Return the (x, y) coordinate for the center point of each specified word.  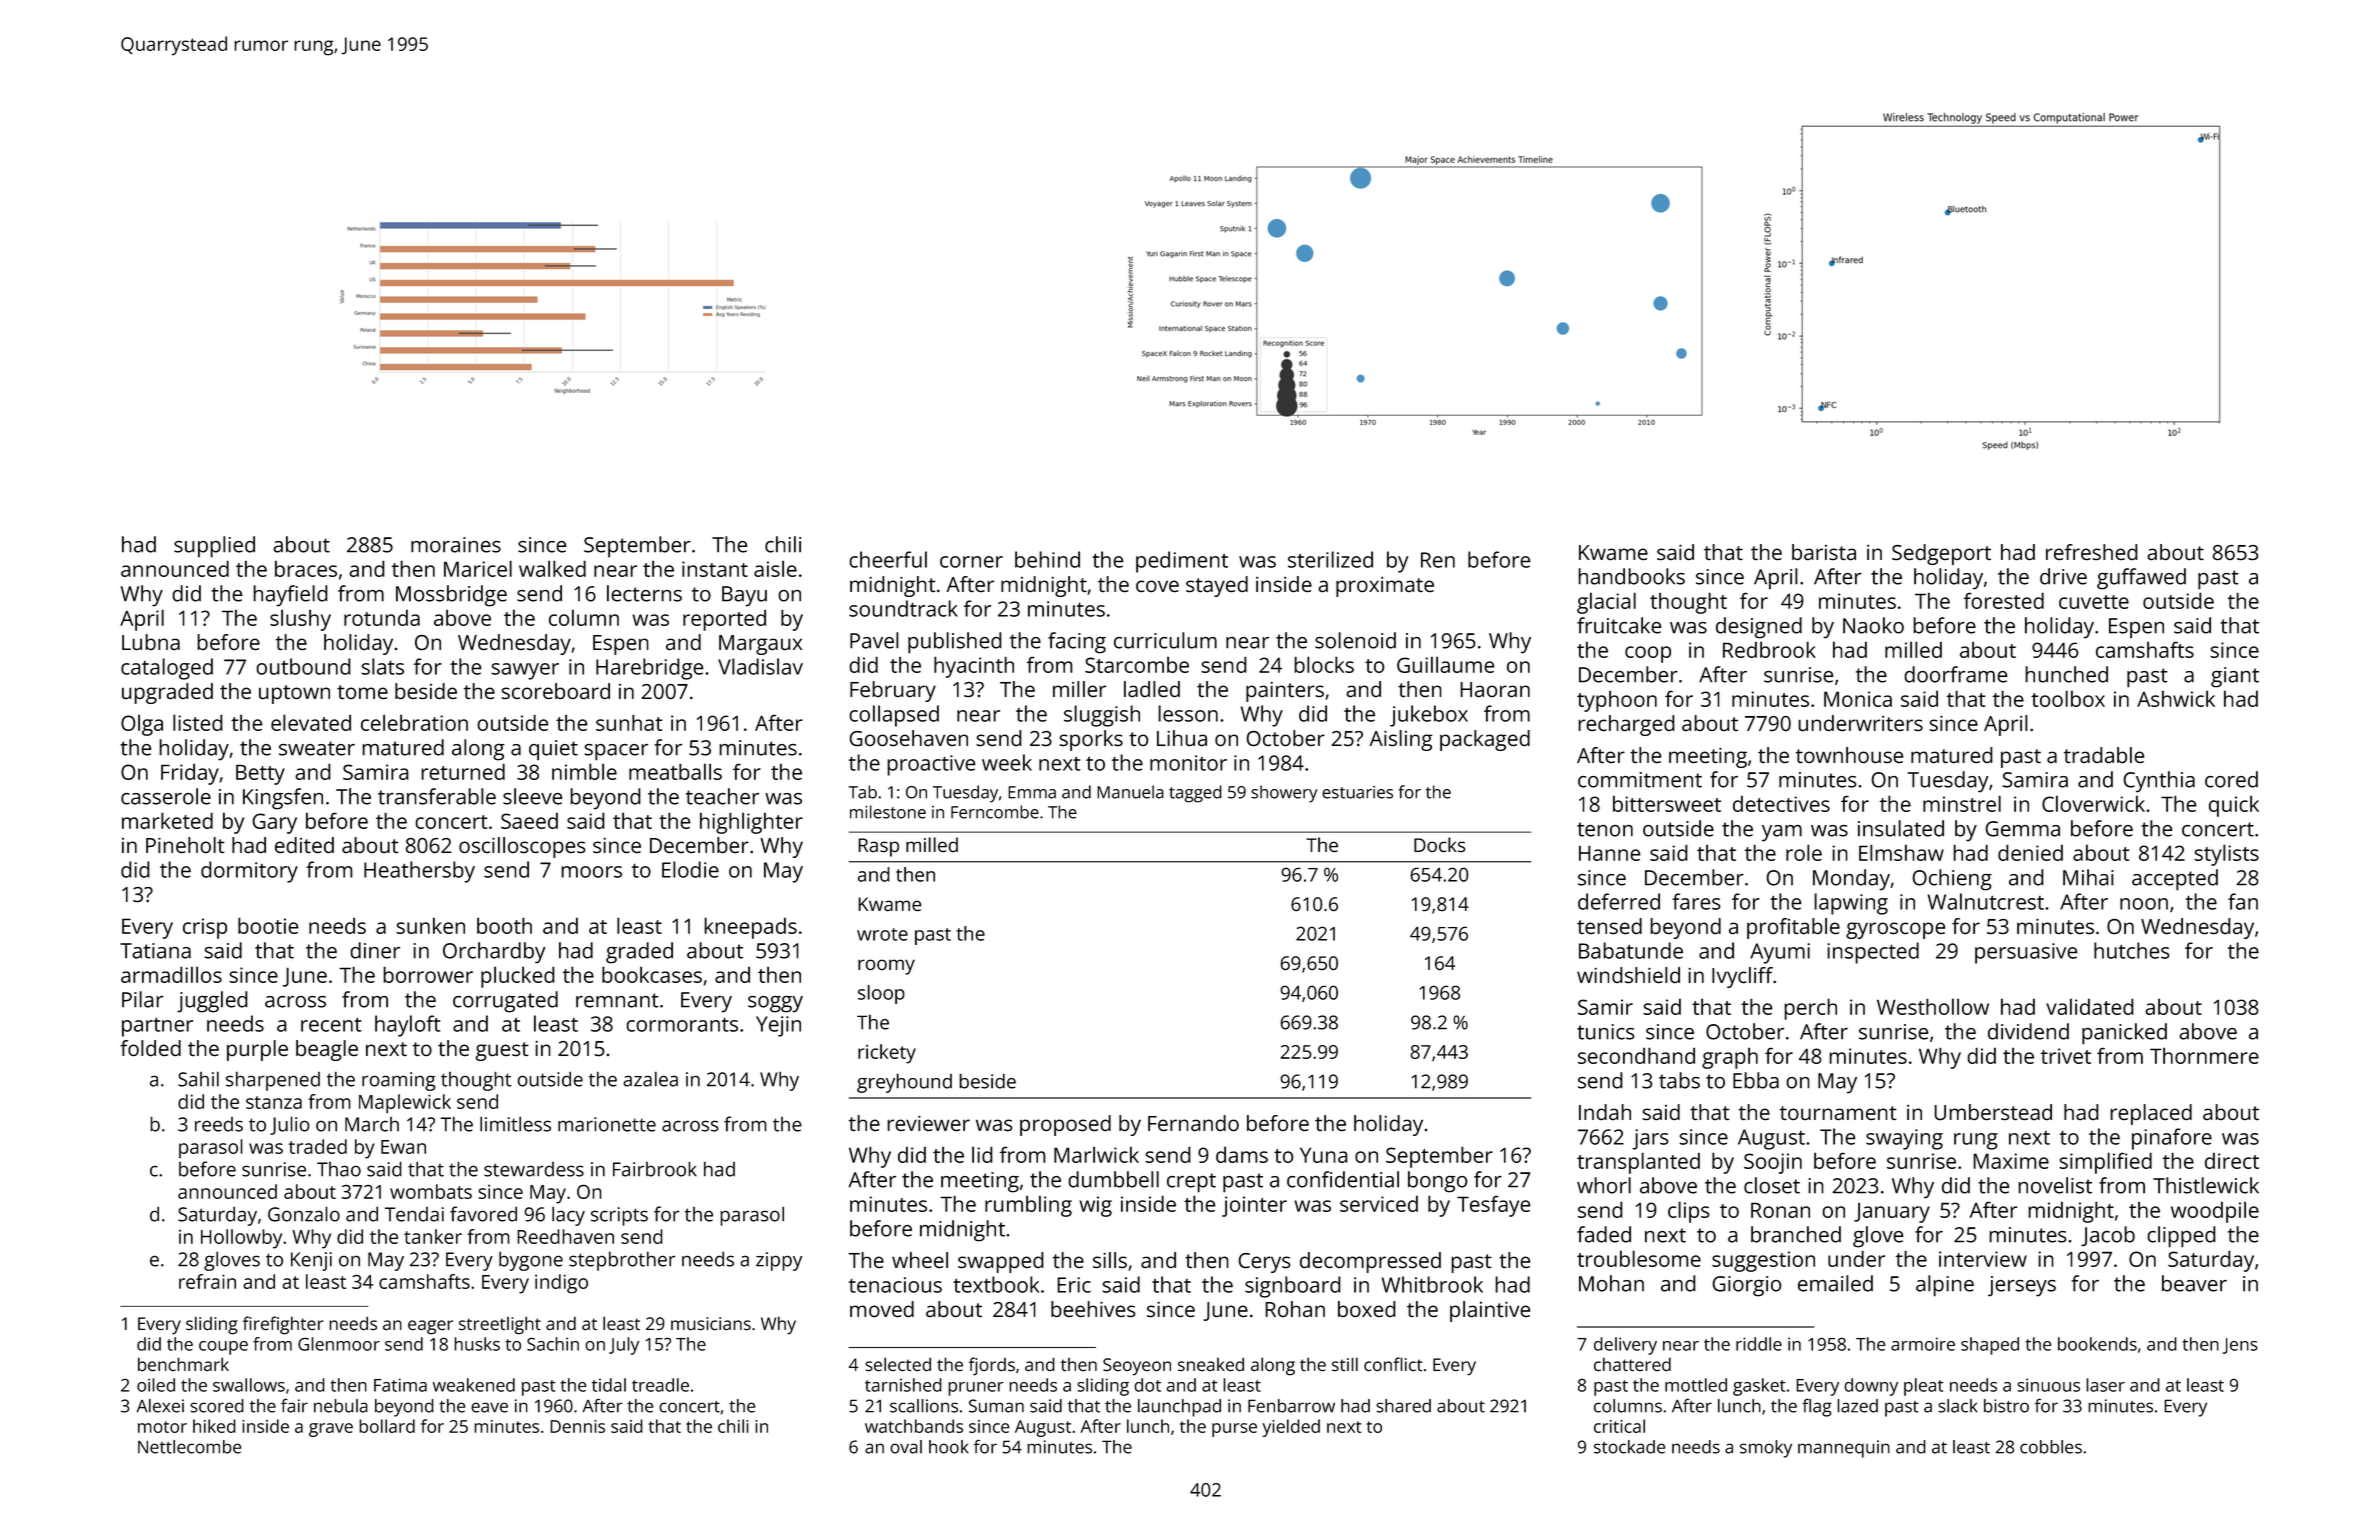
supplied (214, 547)
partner (157, 1027)
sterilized (1330, 559)
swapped (1001, 1262)
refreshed (2092, 552)
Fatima (400, 1385)
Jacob (2108, 1236)
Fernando (1193, 1123)
